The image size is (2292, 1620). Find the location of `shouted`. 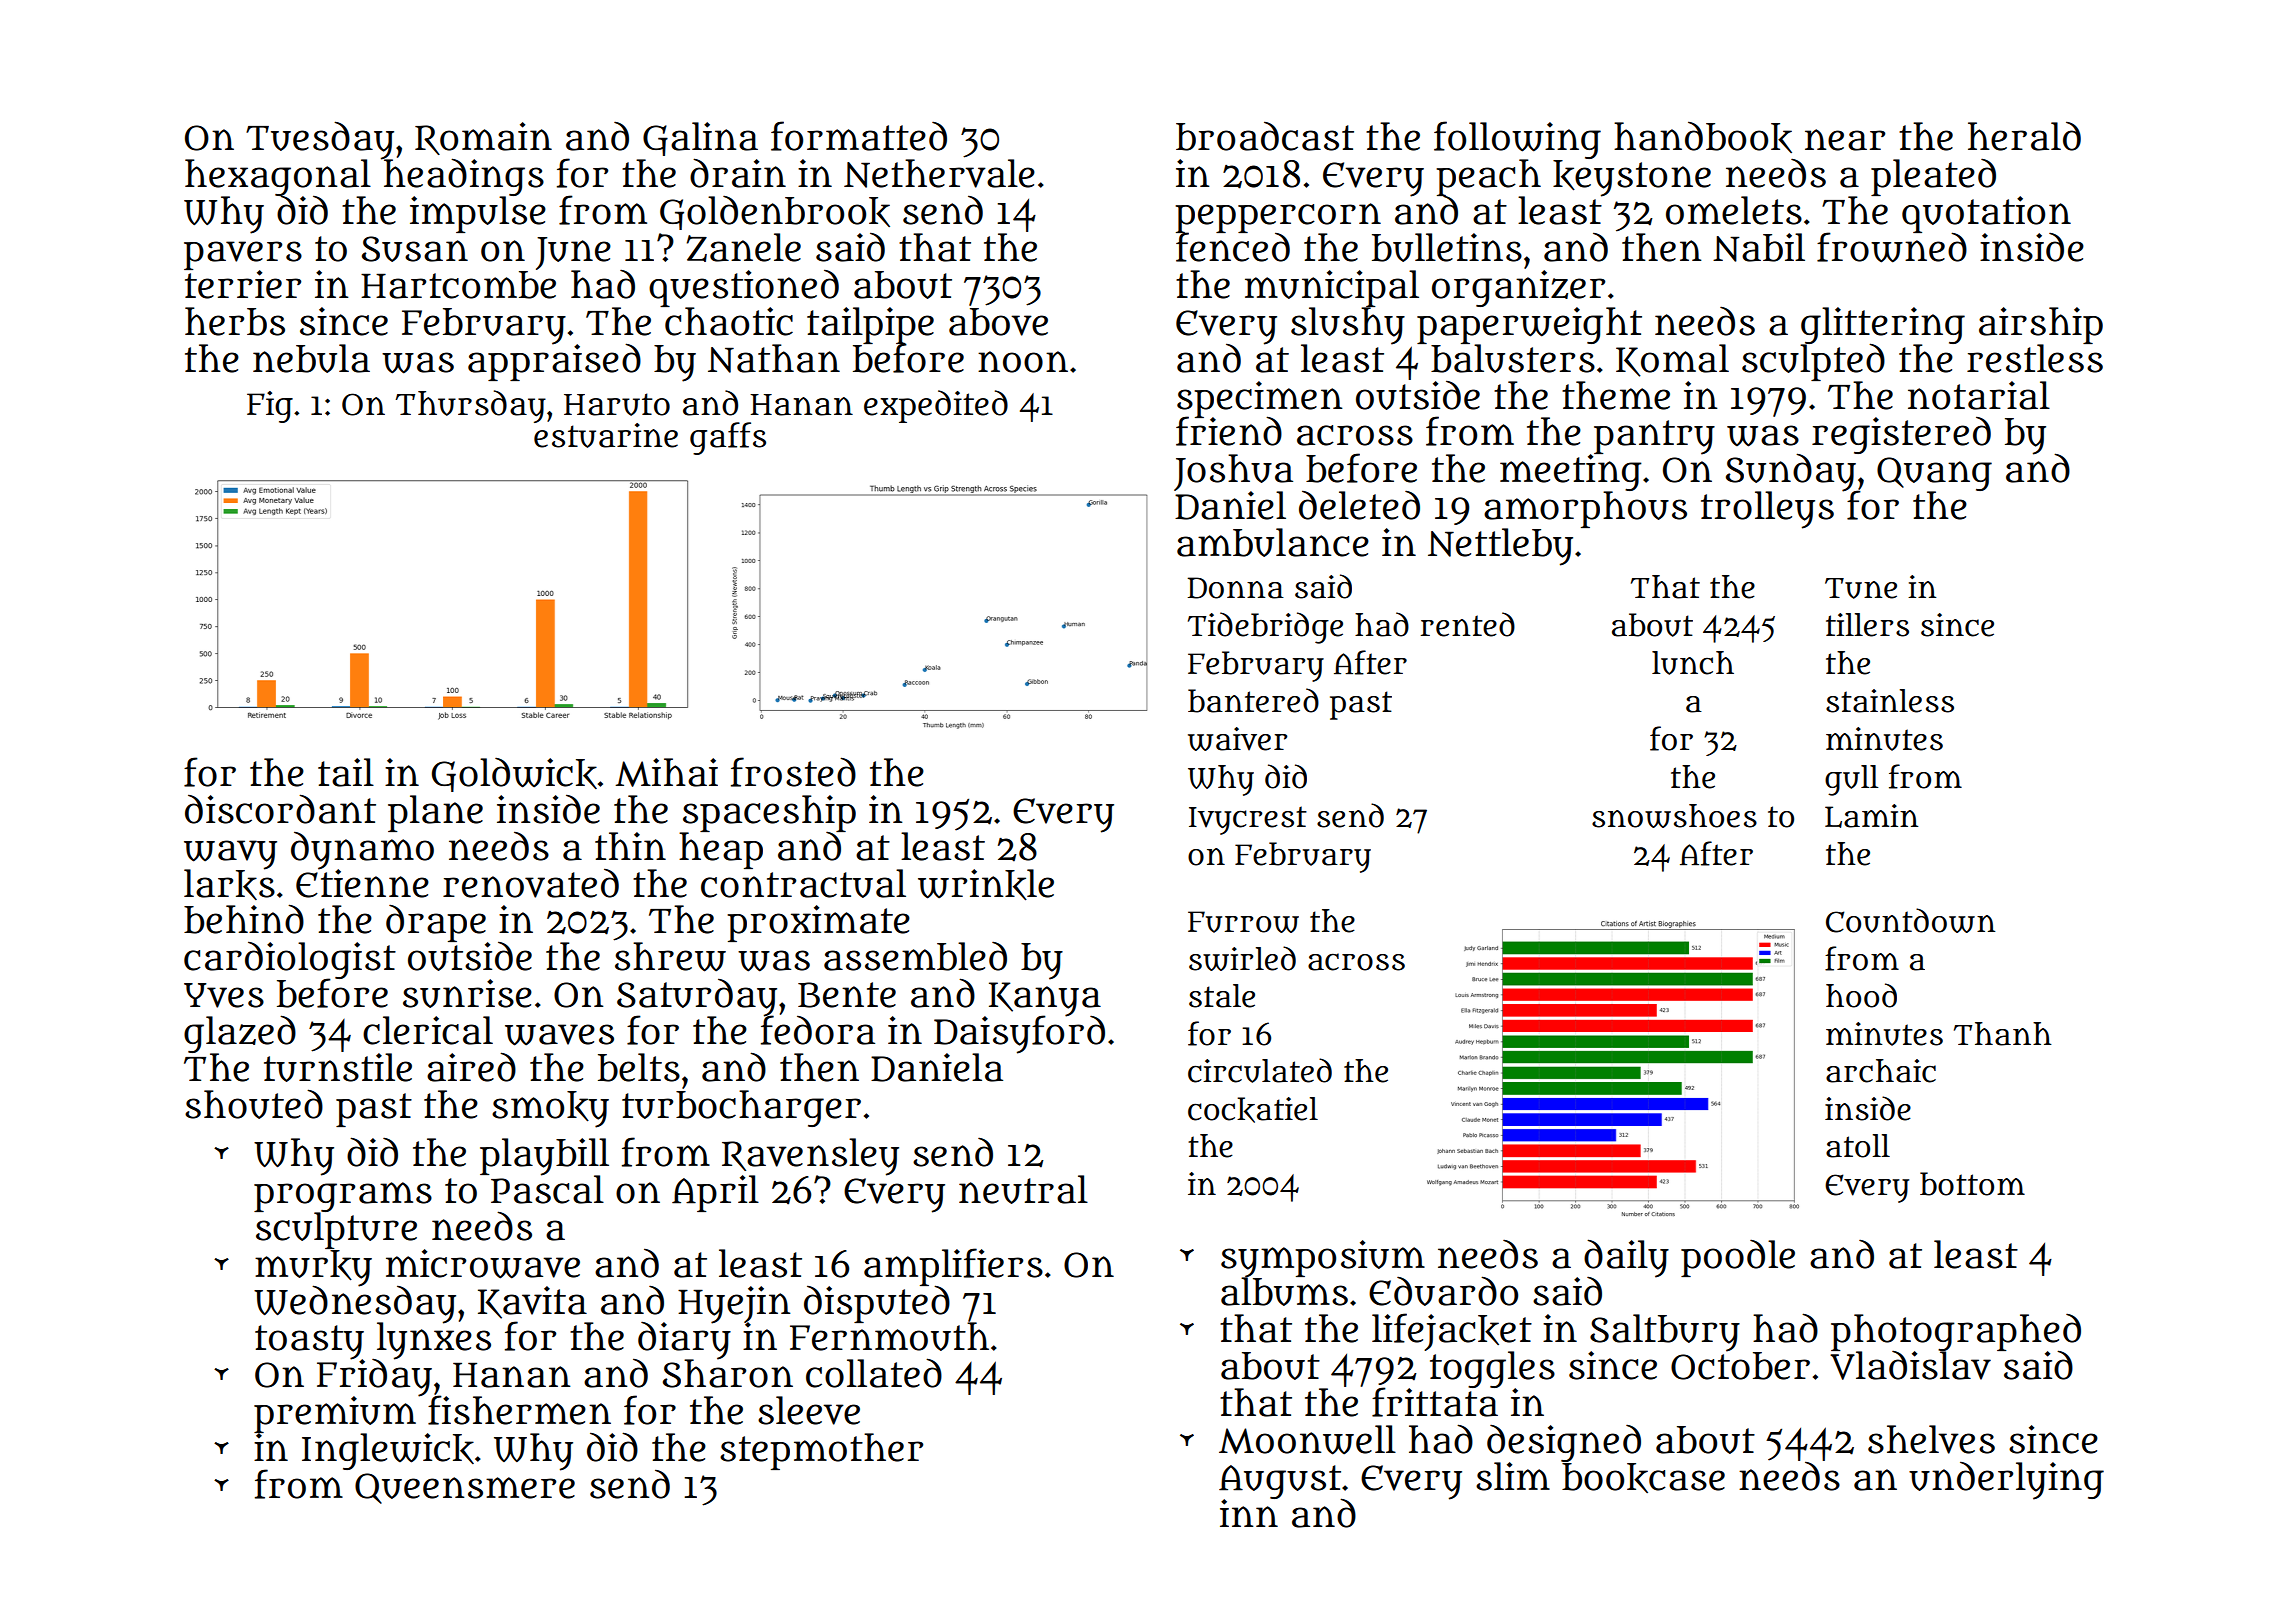

shouted is located at coordinates (254, 1104).
